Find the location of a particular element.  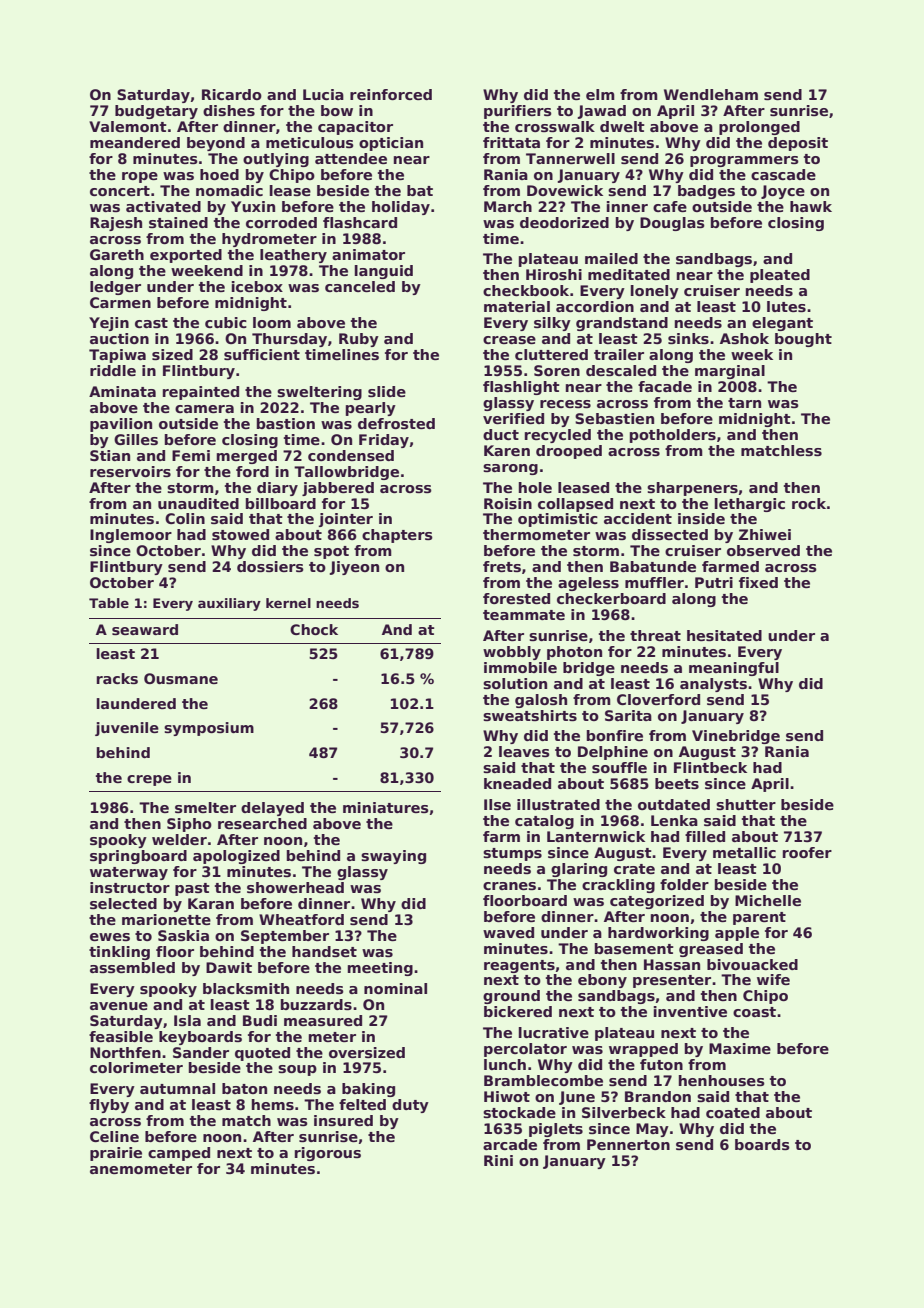

Jiyeon is located at coordinates (354, 568).
